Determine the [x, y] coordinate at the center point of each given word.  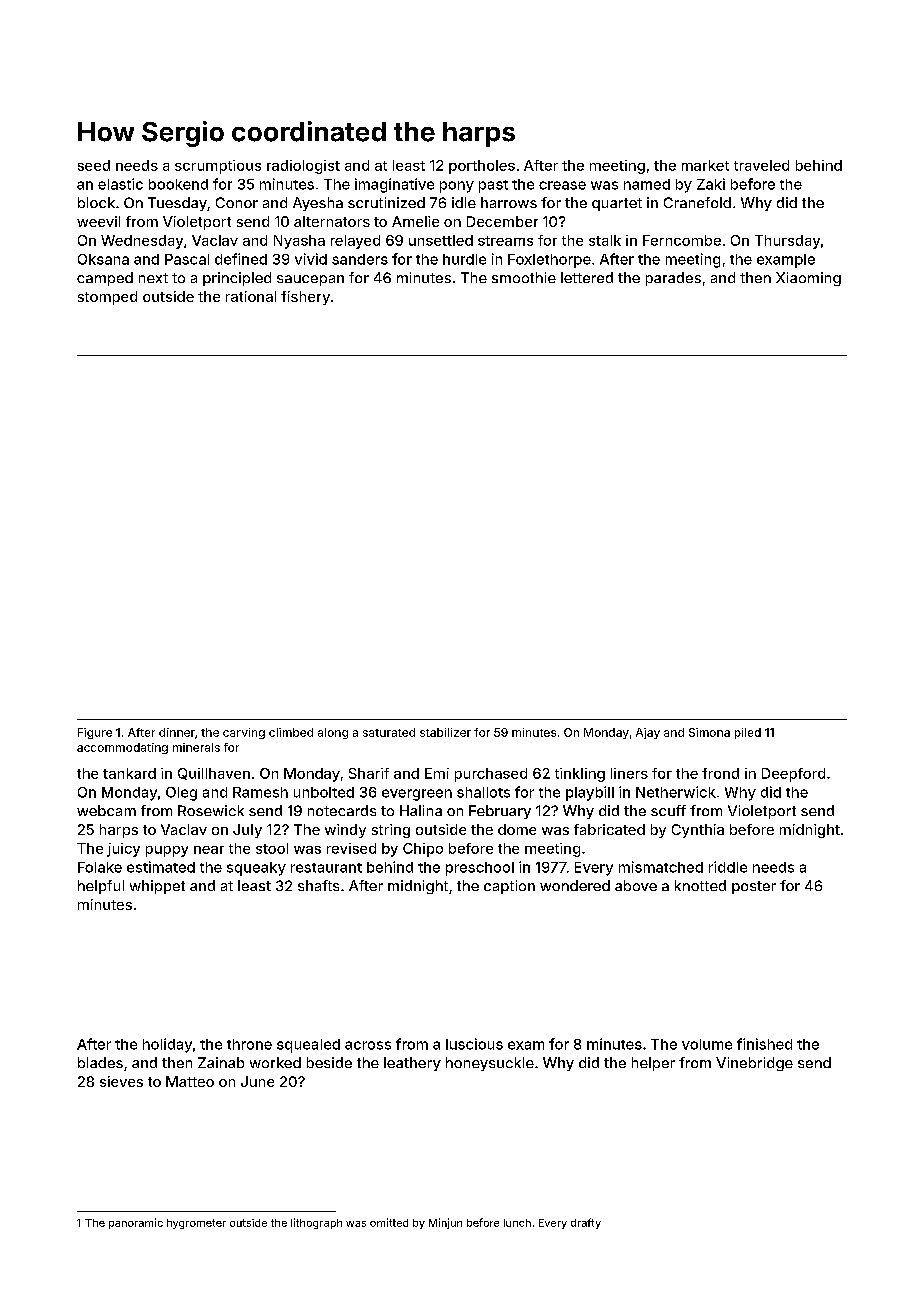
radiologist [303, 167]
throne [249, 1044]
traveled [761, 165]
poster [754, 887]
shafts [318, 885]
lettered [587, 277]
